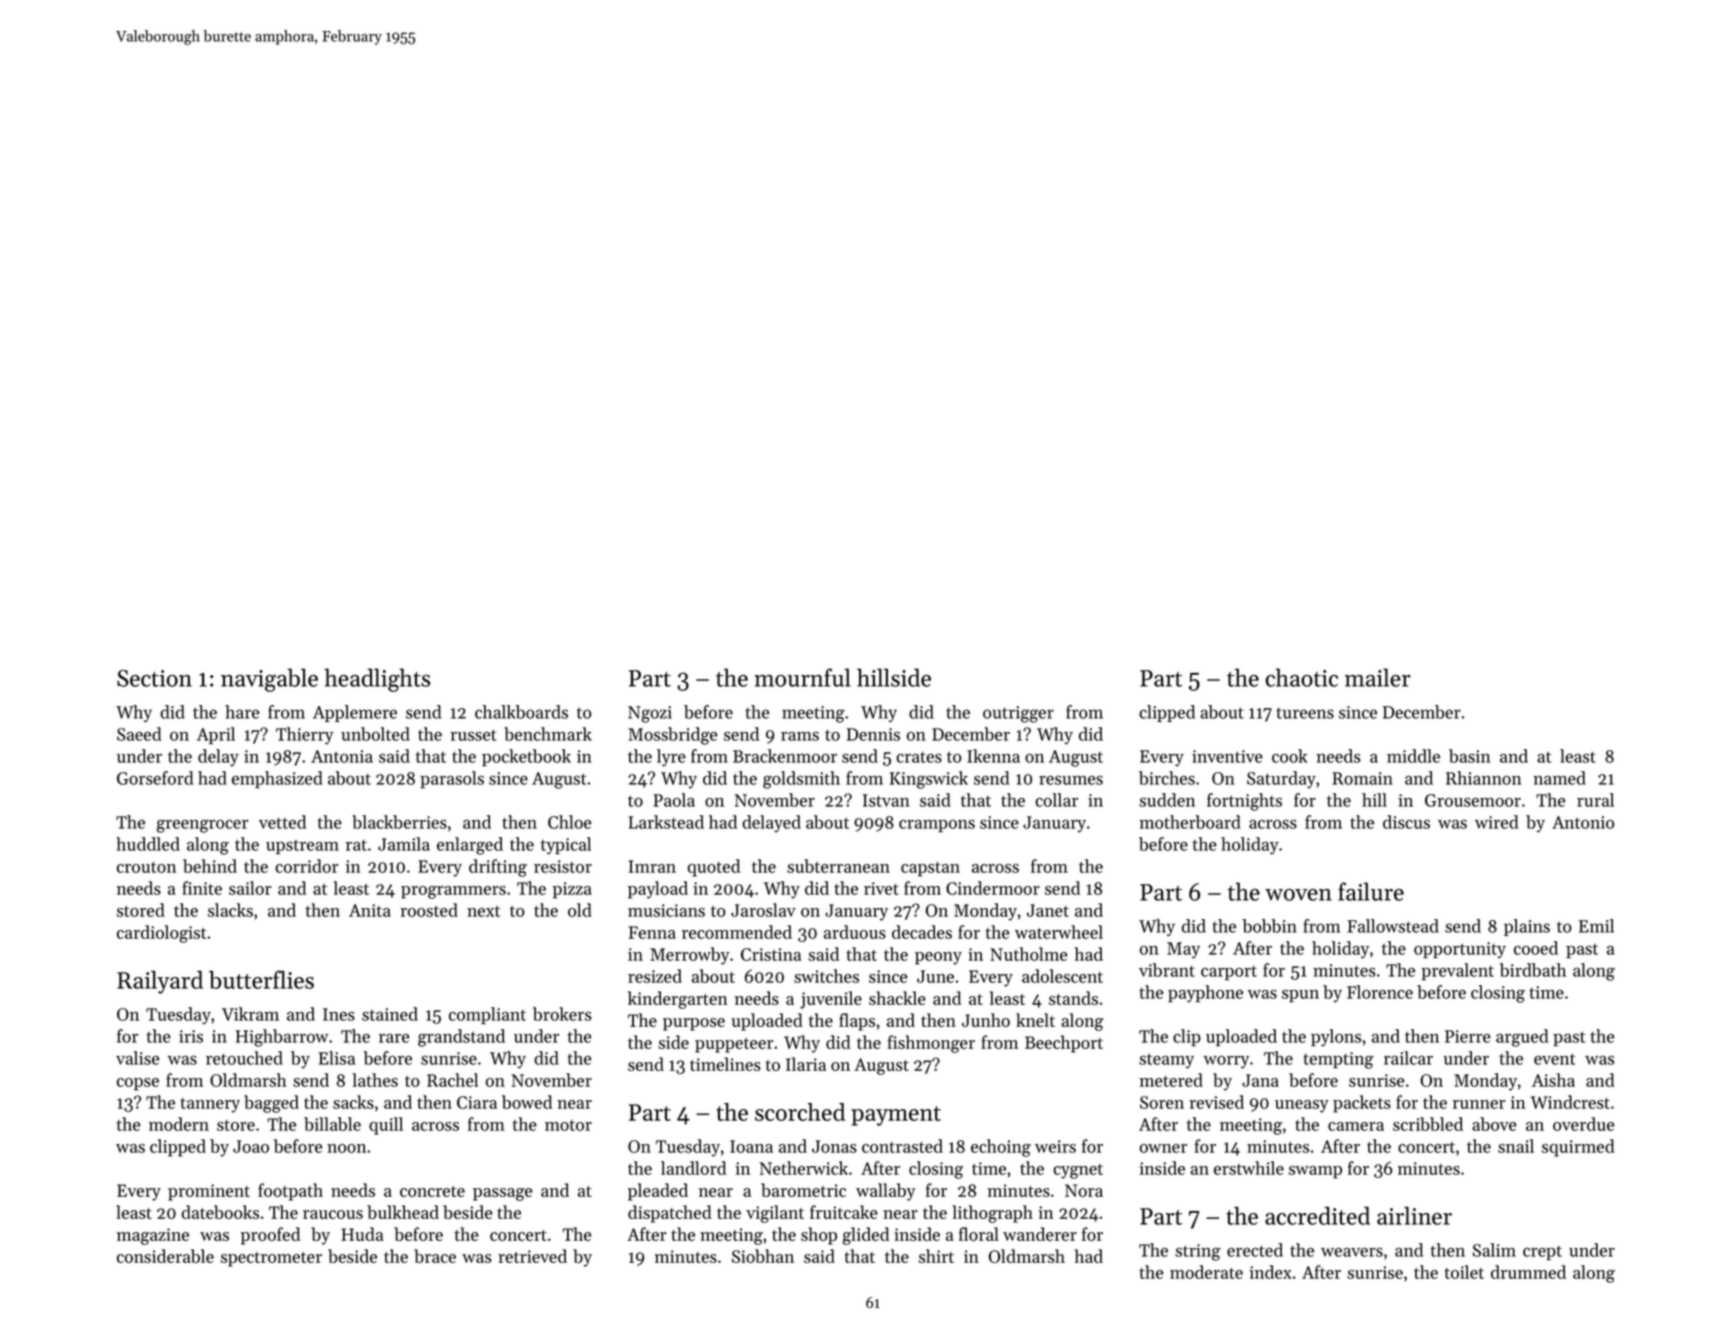  What do you see at coordinates (250, 1014) in the screenshot?
I see `Vikram` at bounding box center [250, 1014].
